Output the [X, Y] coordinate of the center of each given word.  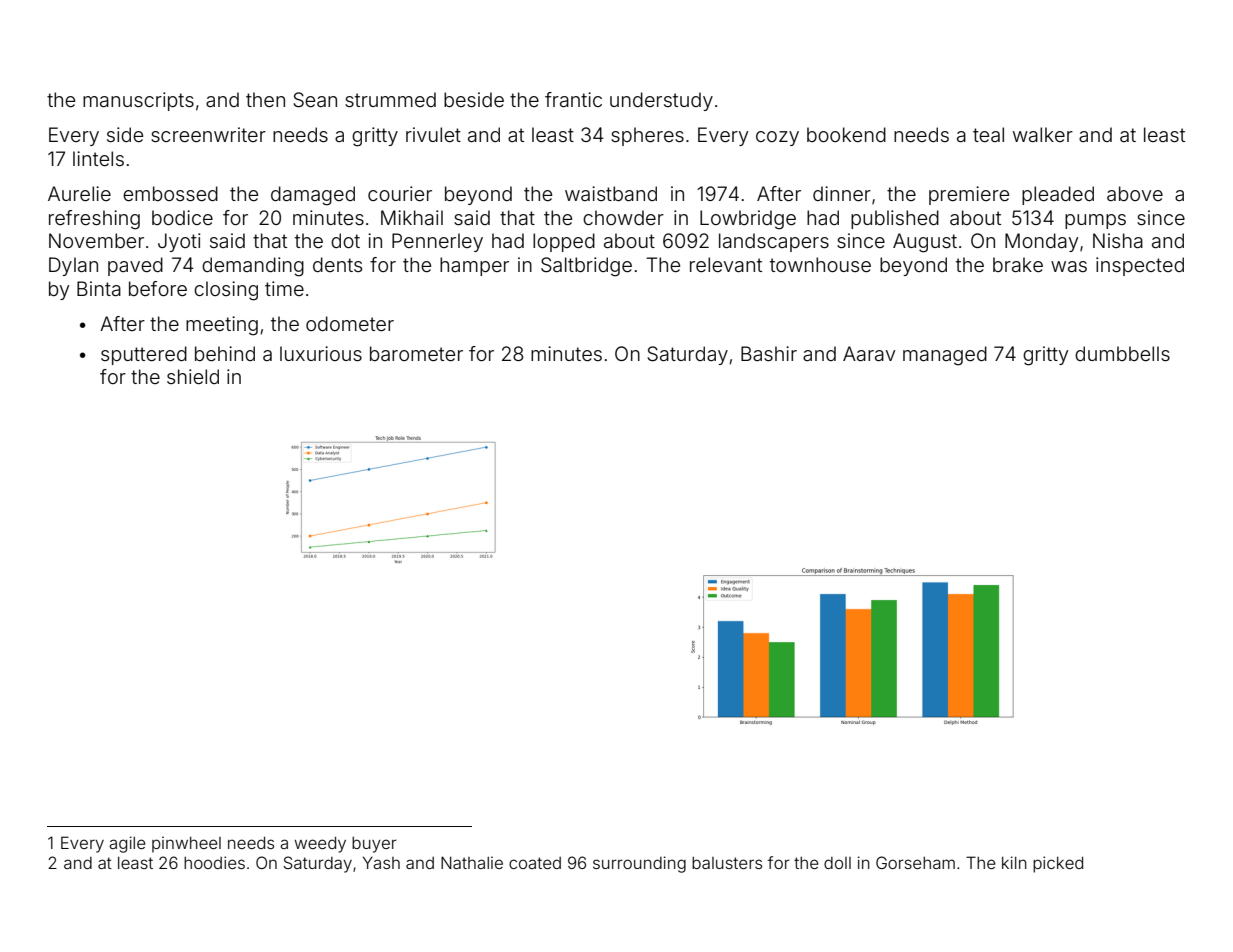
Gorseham [915, 862]
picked [1058, 864]
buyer [374, 845]
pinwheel [186, 844]
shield [193, 376]
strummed [390, 99]
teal [988, 134]
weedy [320, 845]
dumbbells [1122, 353]
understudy [661, 101]
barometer [416, 353]
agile [127, 844]
